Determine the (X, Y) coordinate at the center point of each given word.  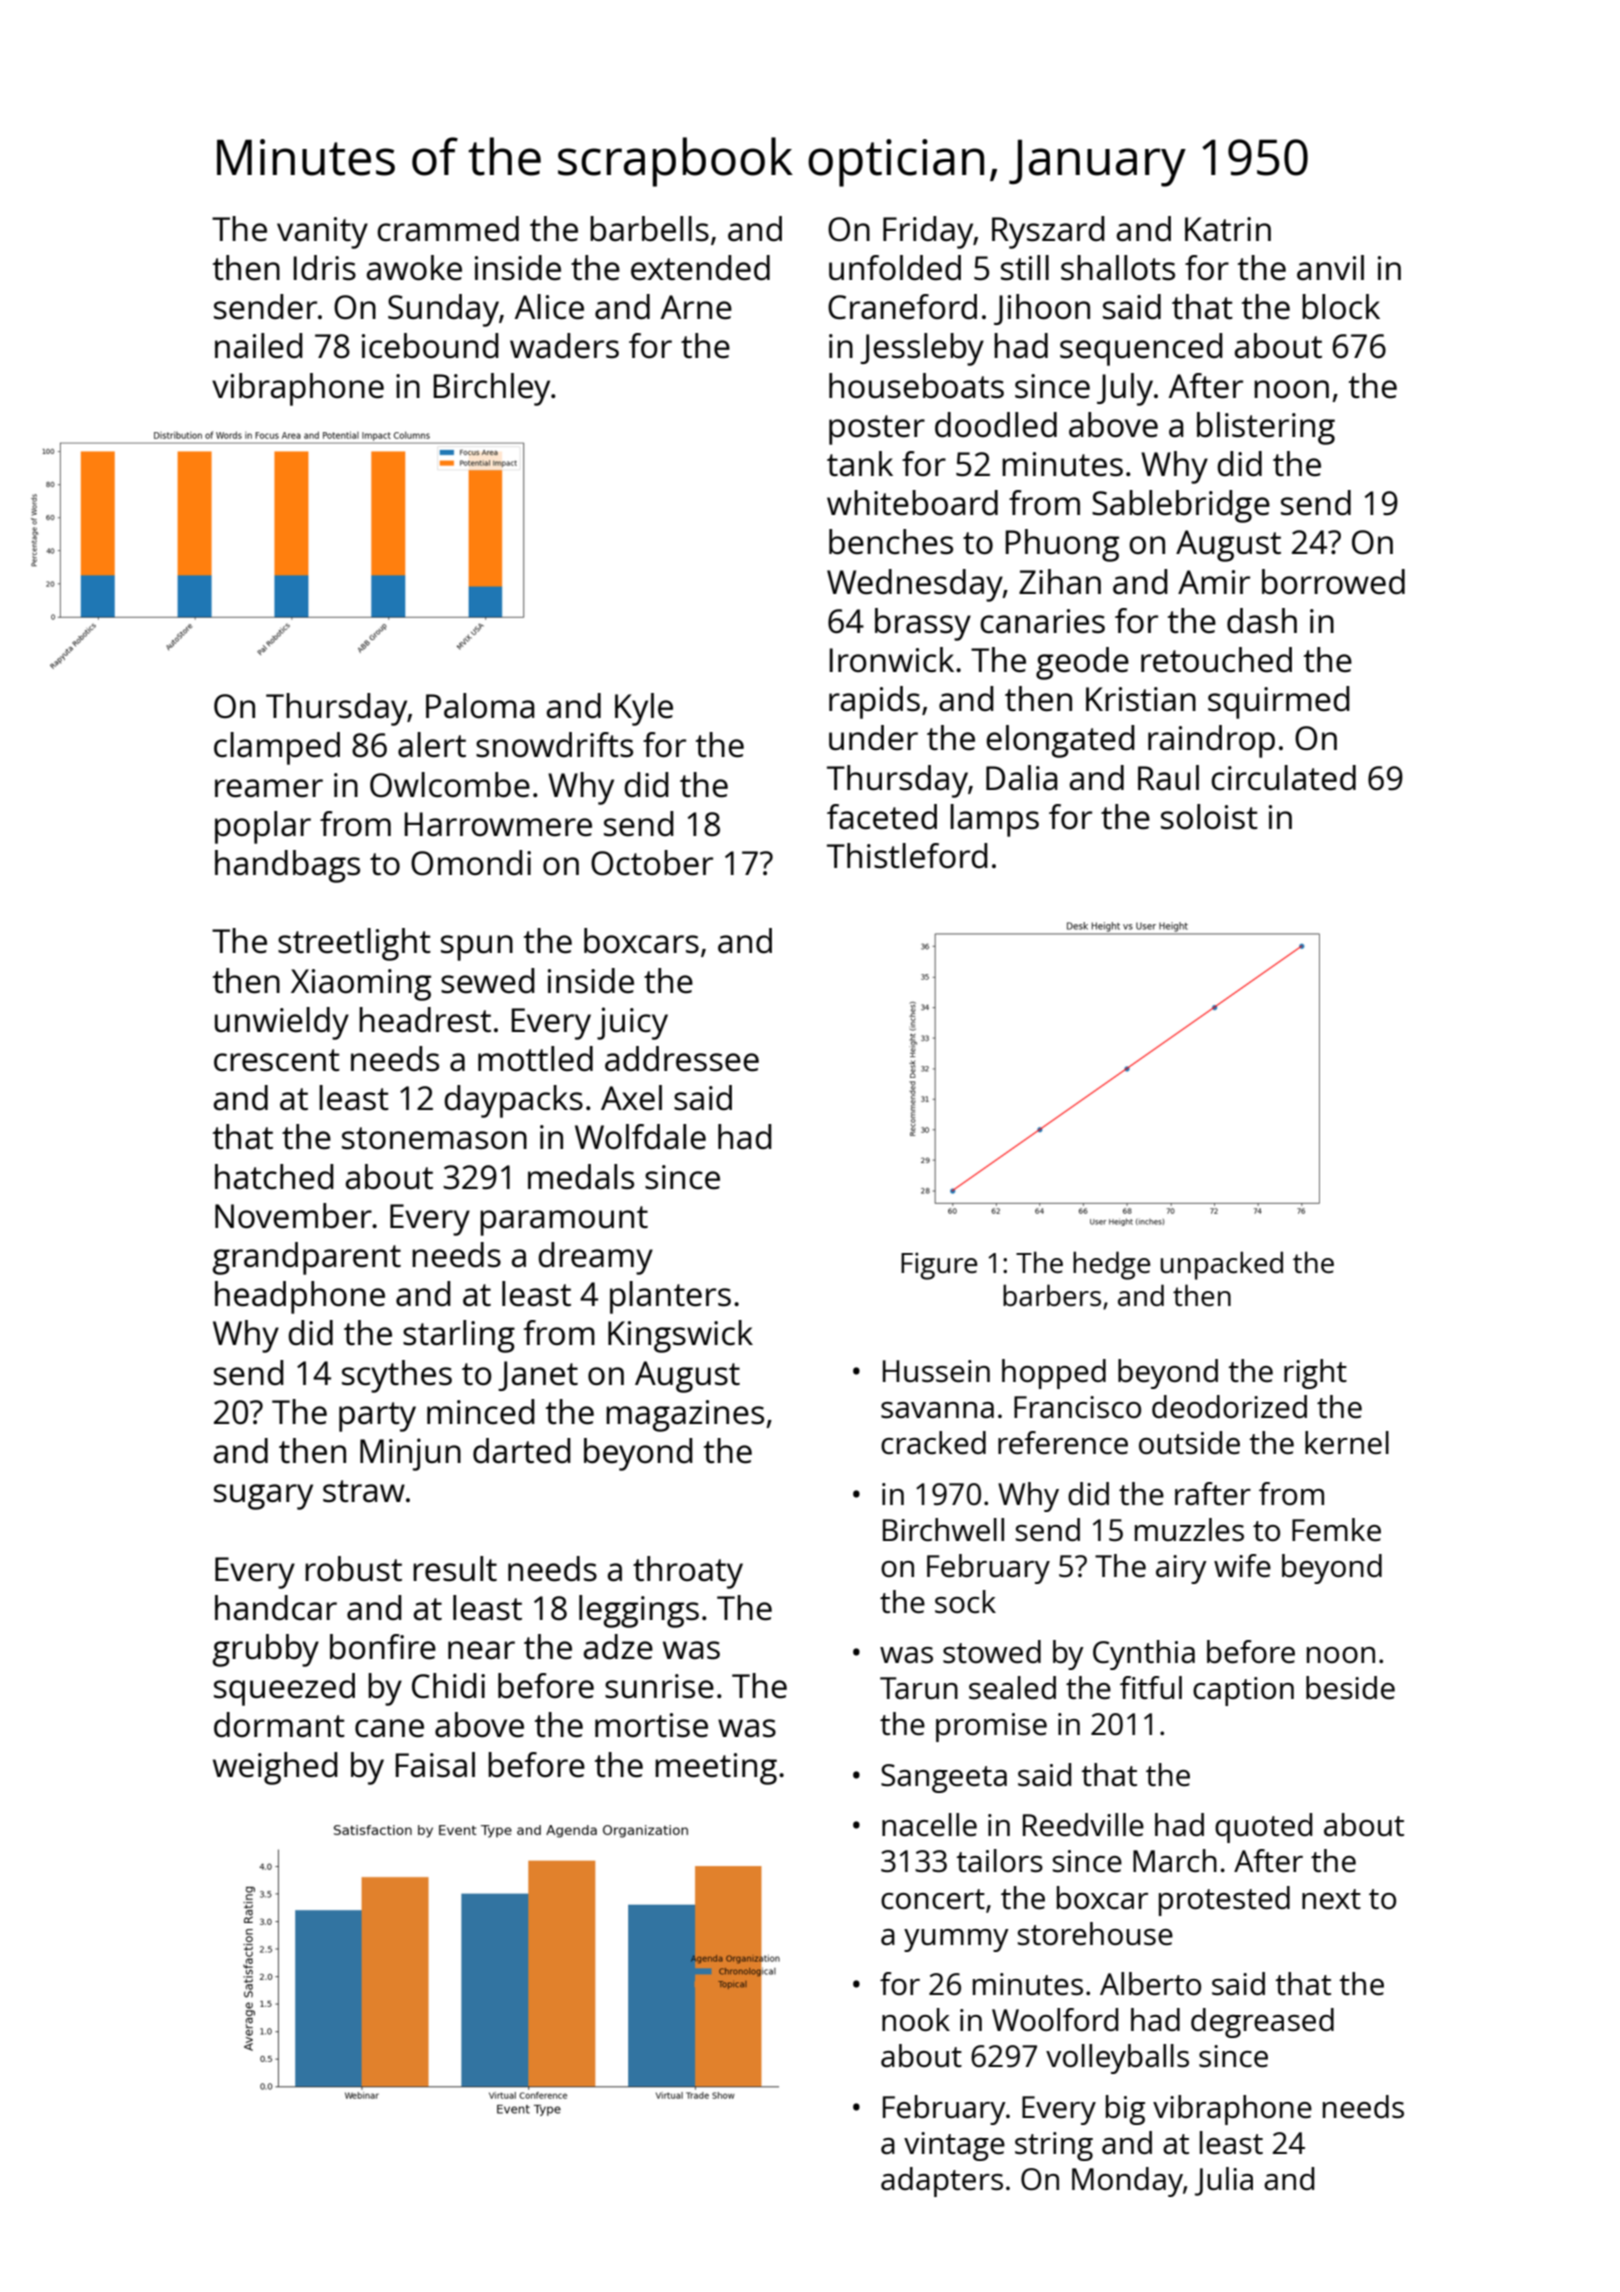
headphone (300, 1297)
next (1331, 1899)
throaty (688, 1572)
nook (916, 2019)
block (1341, 307)
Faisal (435, 1765)
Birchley (492, 389)
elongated (1060, 741)
